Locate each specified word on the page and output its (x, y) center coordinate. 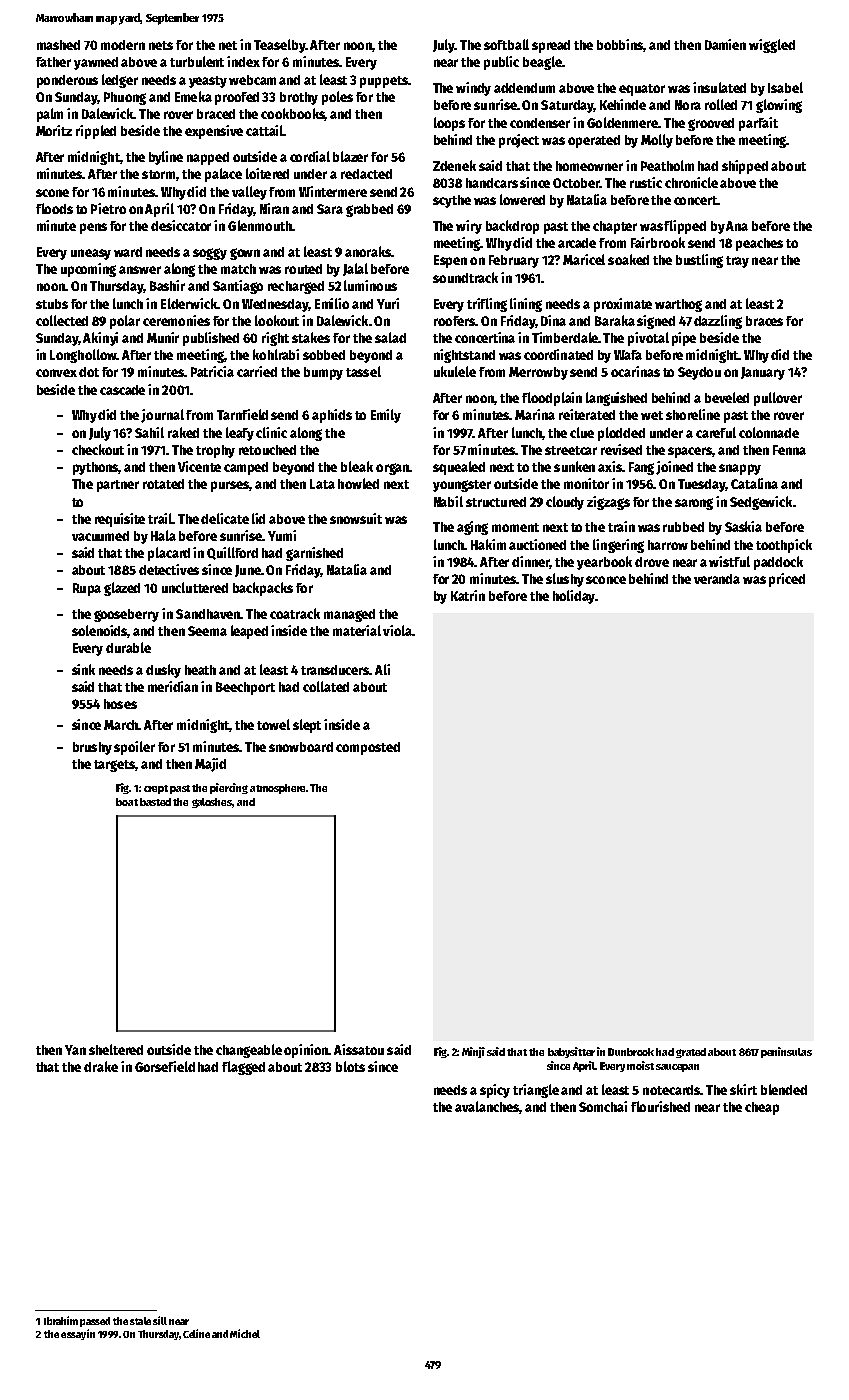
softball (506, 44)
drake (101, 1066)
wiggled (772, 46)
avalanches (487, 1106)
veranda (717, 579)
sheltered (116, 1049)
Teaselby (279, 46)
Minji (473, 1052)
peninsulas (786, 1052)
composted (368, 748)
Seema (207, 631)
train (621, 526)
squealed (459, 468)
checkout (98, 449)
